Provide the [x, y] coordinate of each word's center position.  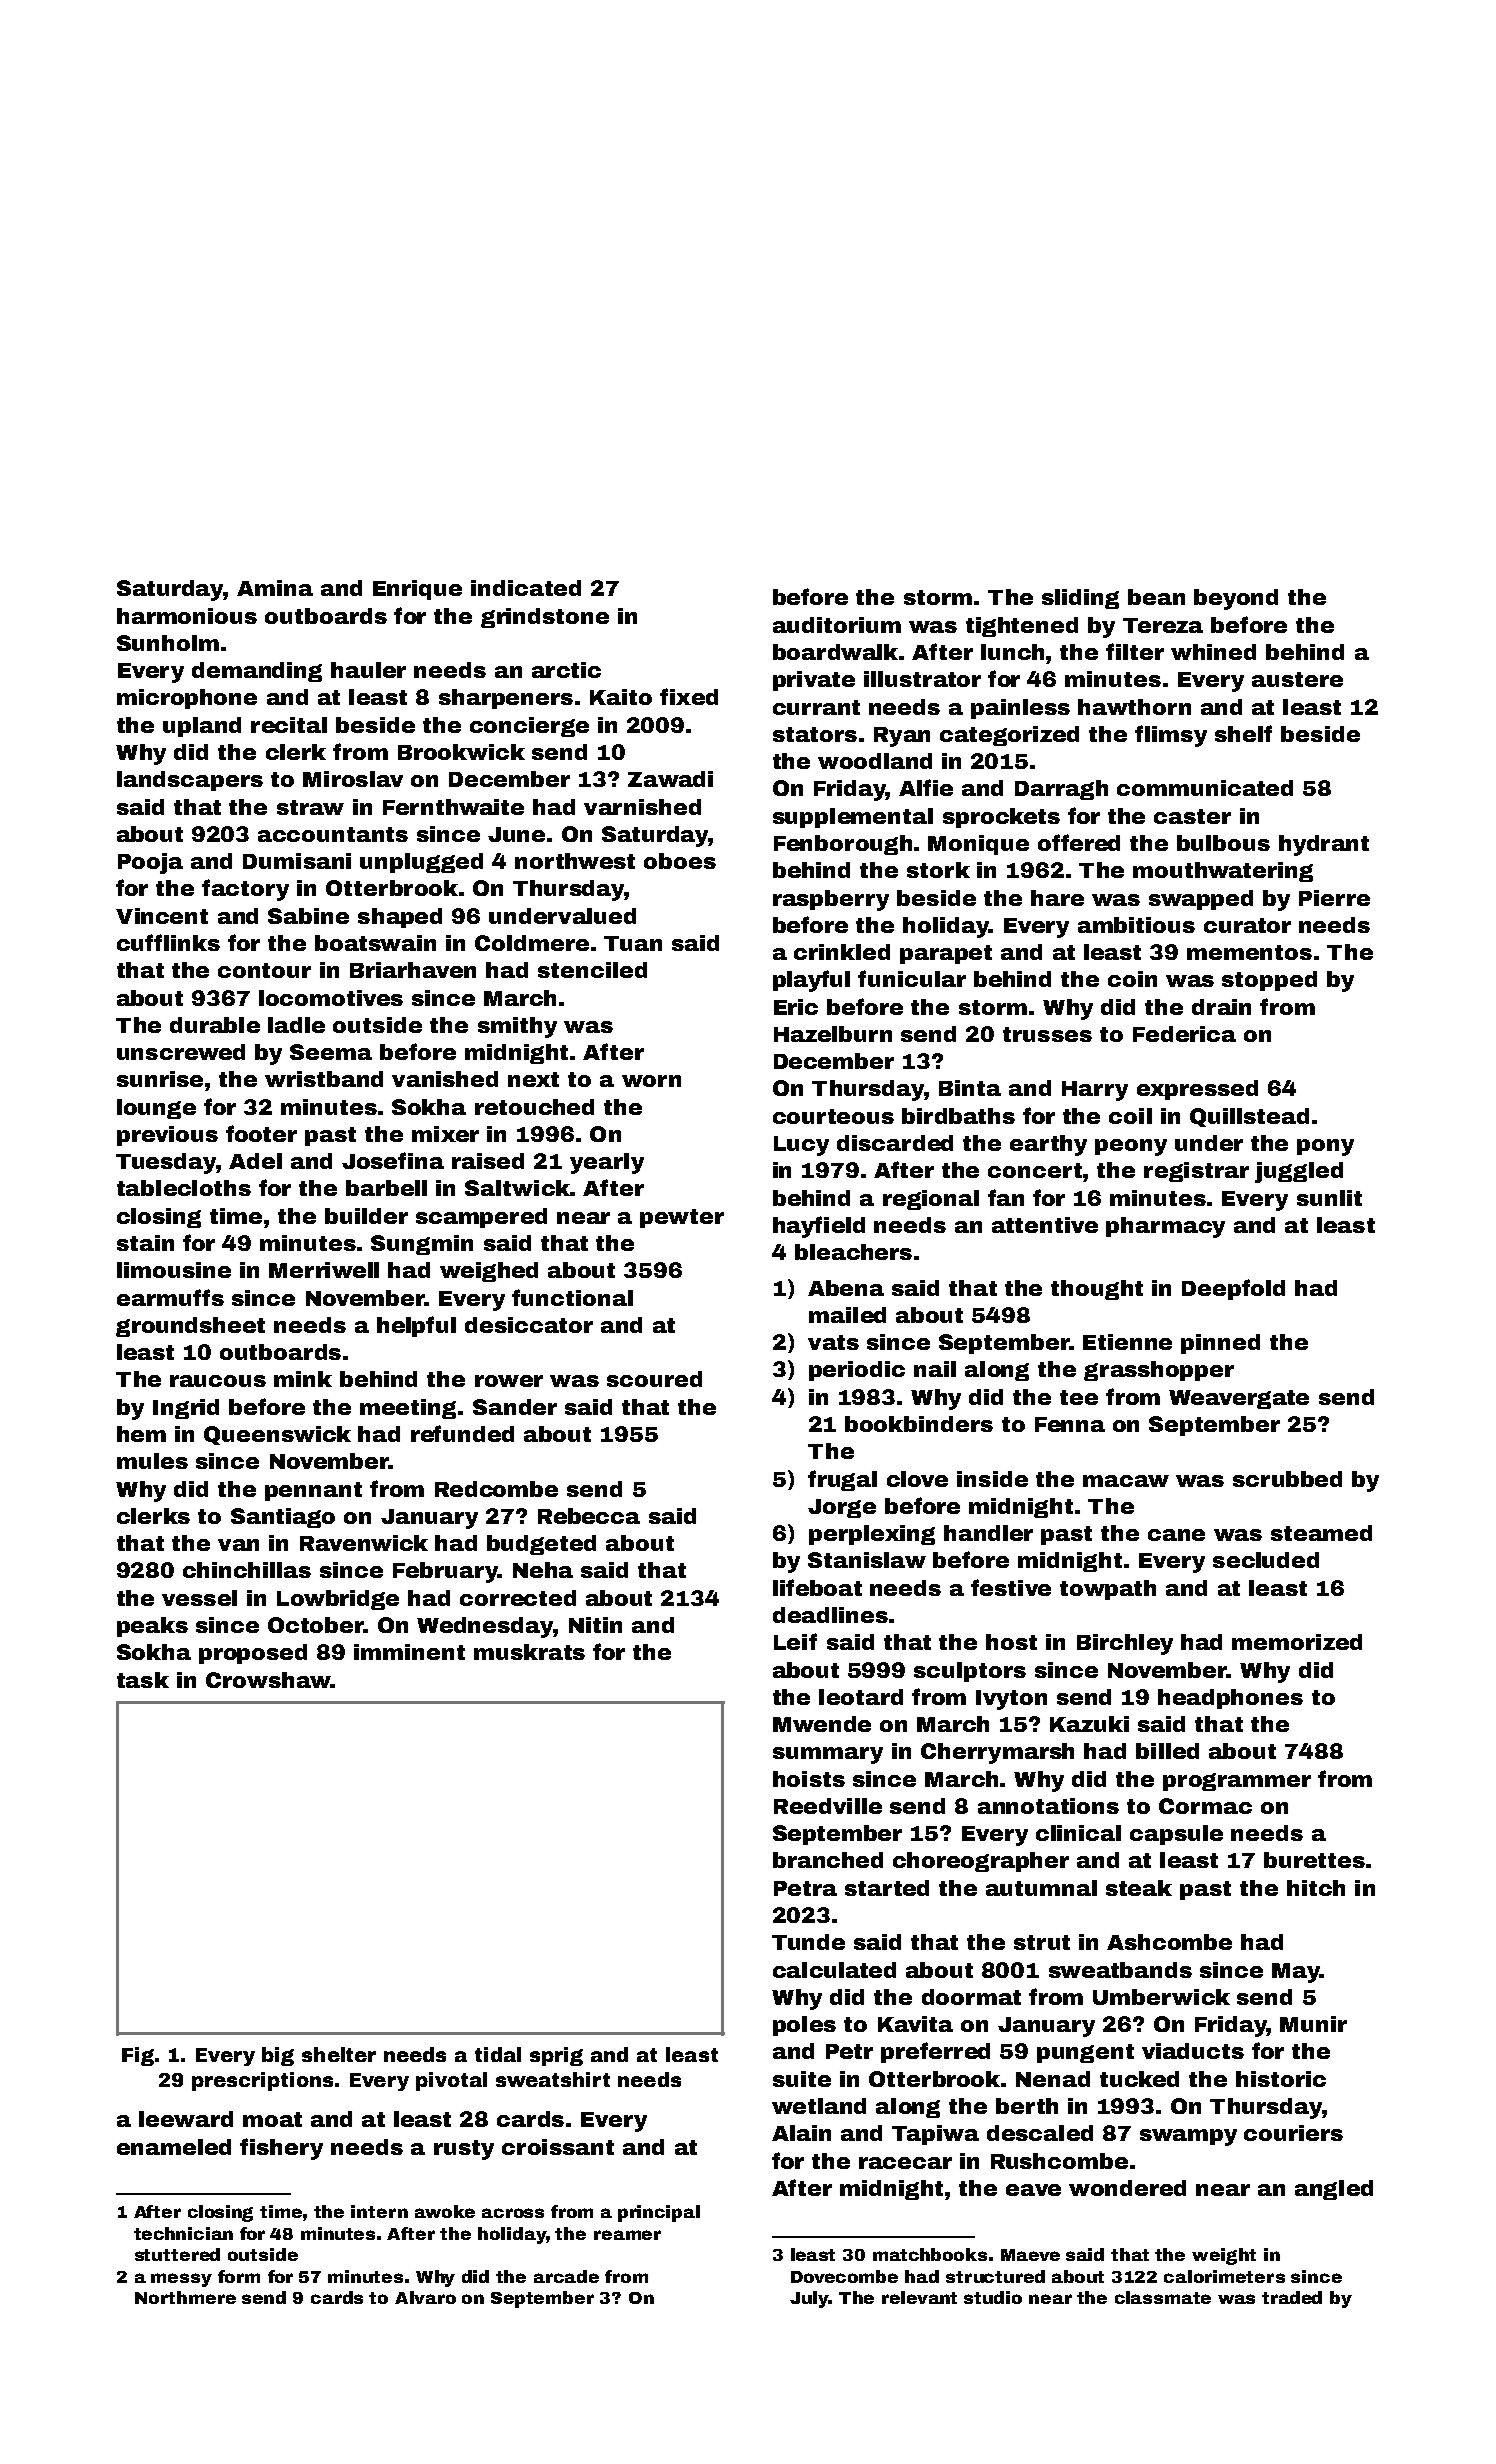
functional [572, 1297]
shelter [339, 2054]
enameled [174, 2147]
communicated [1205, 788]
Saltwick [517, 1188]
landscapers [190, 781]
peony [1131, 1147]
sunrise [160, 1079]
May [1296, 1973]
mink [303, 1379]
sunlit [1329, 1198]
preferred [935, 2052]
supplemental [853, 818]
